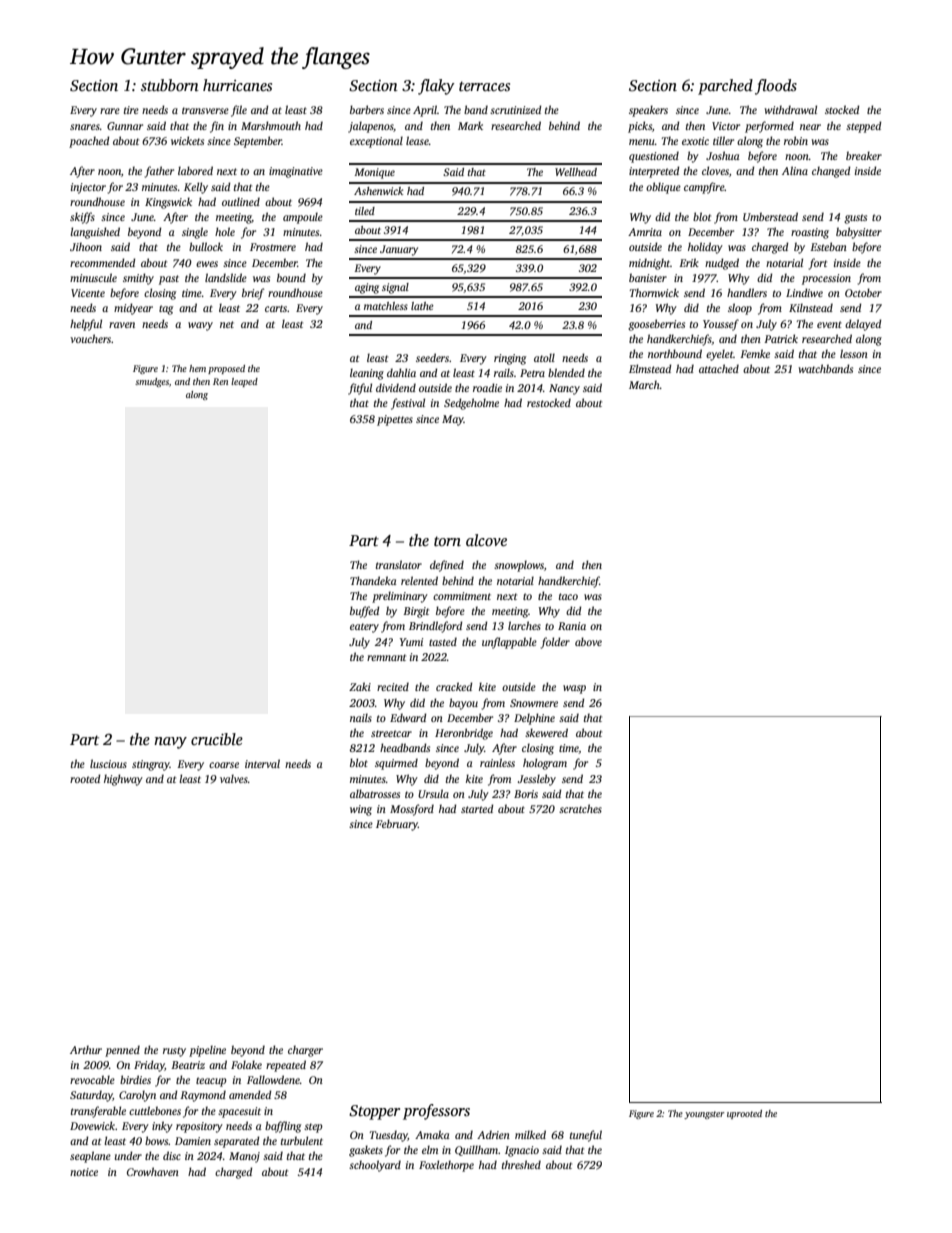 Image resolution: width=952 pixels, height=1233 pixels. What do you see at coordinates (123, 780) in the page?
I see `highway` at bounding box center [123, 780].
